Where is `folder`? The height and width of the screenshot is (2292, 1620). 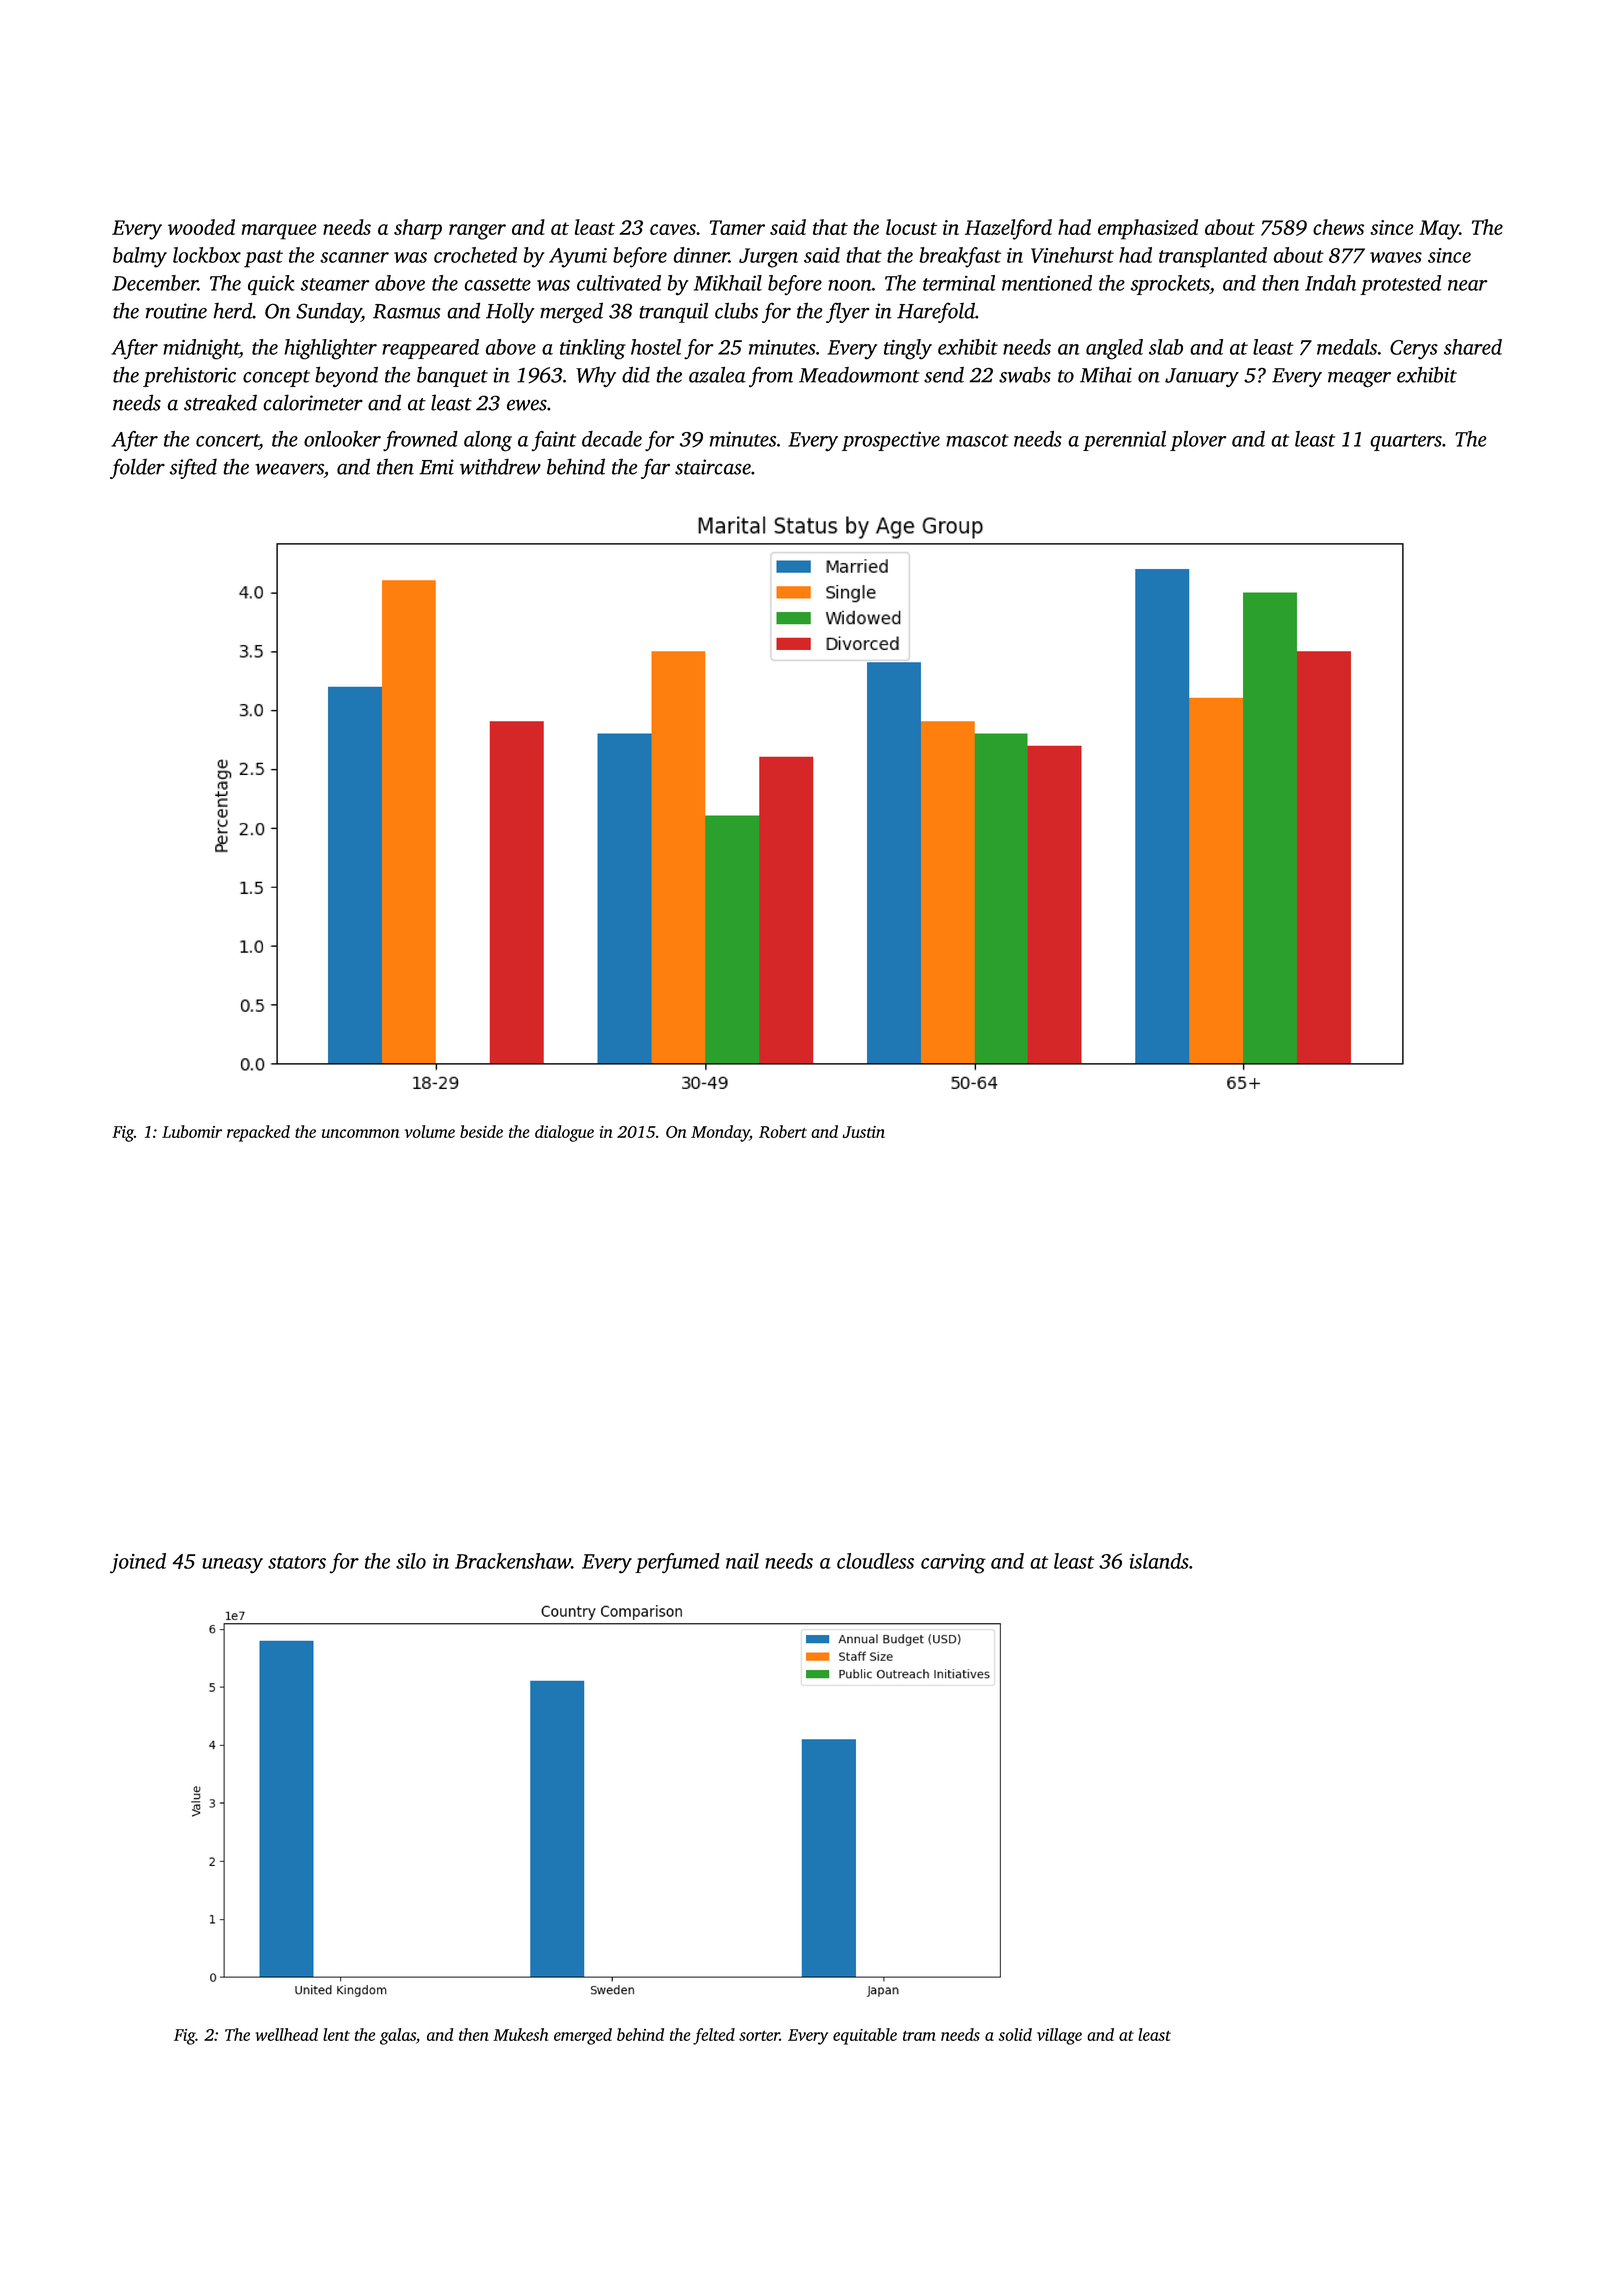
folder is located at coordinates (137, 468).
